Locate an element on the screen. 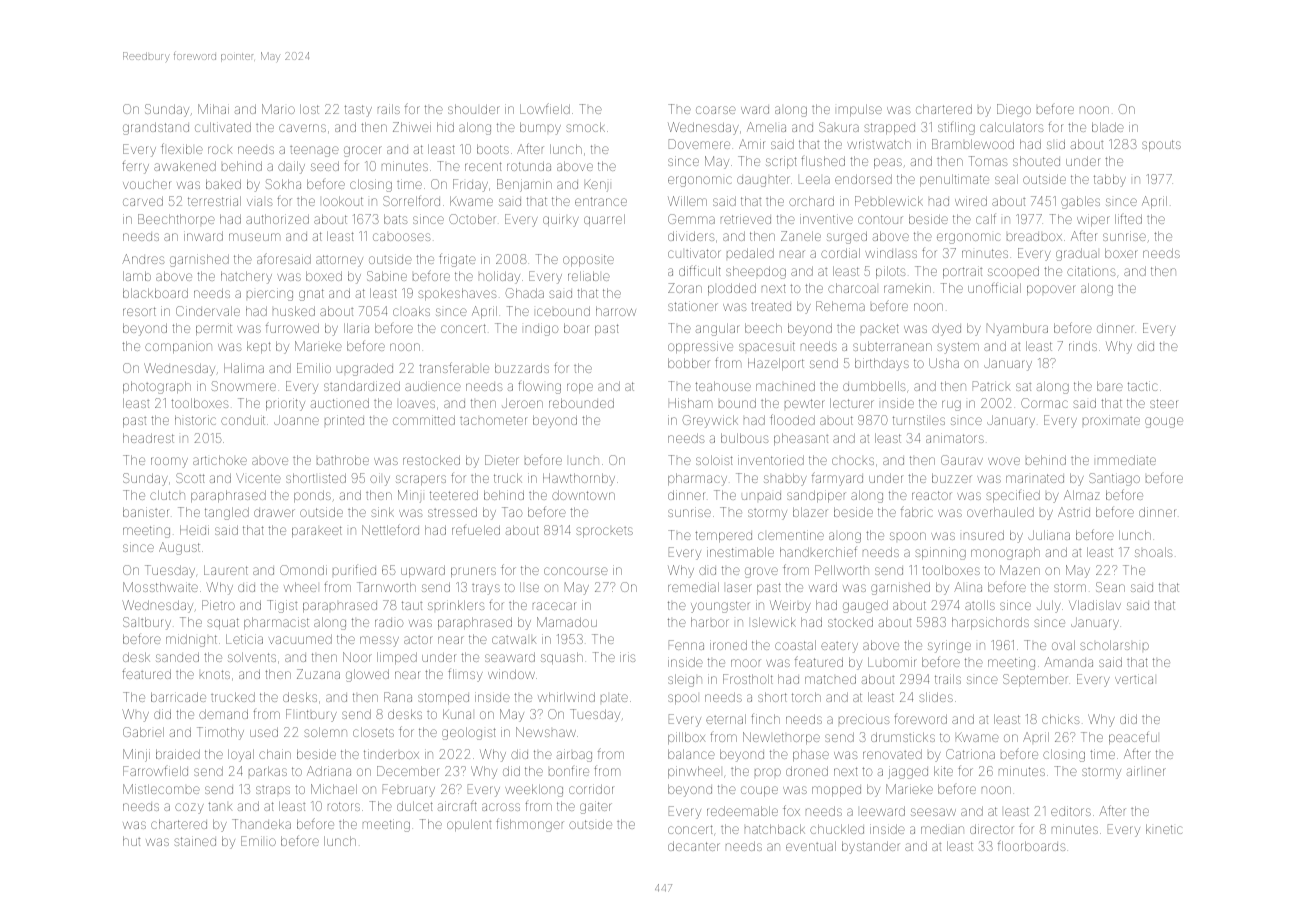 The image size is (1308, 924). flexible is located at coordinates (182, 148).
